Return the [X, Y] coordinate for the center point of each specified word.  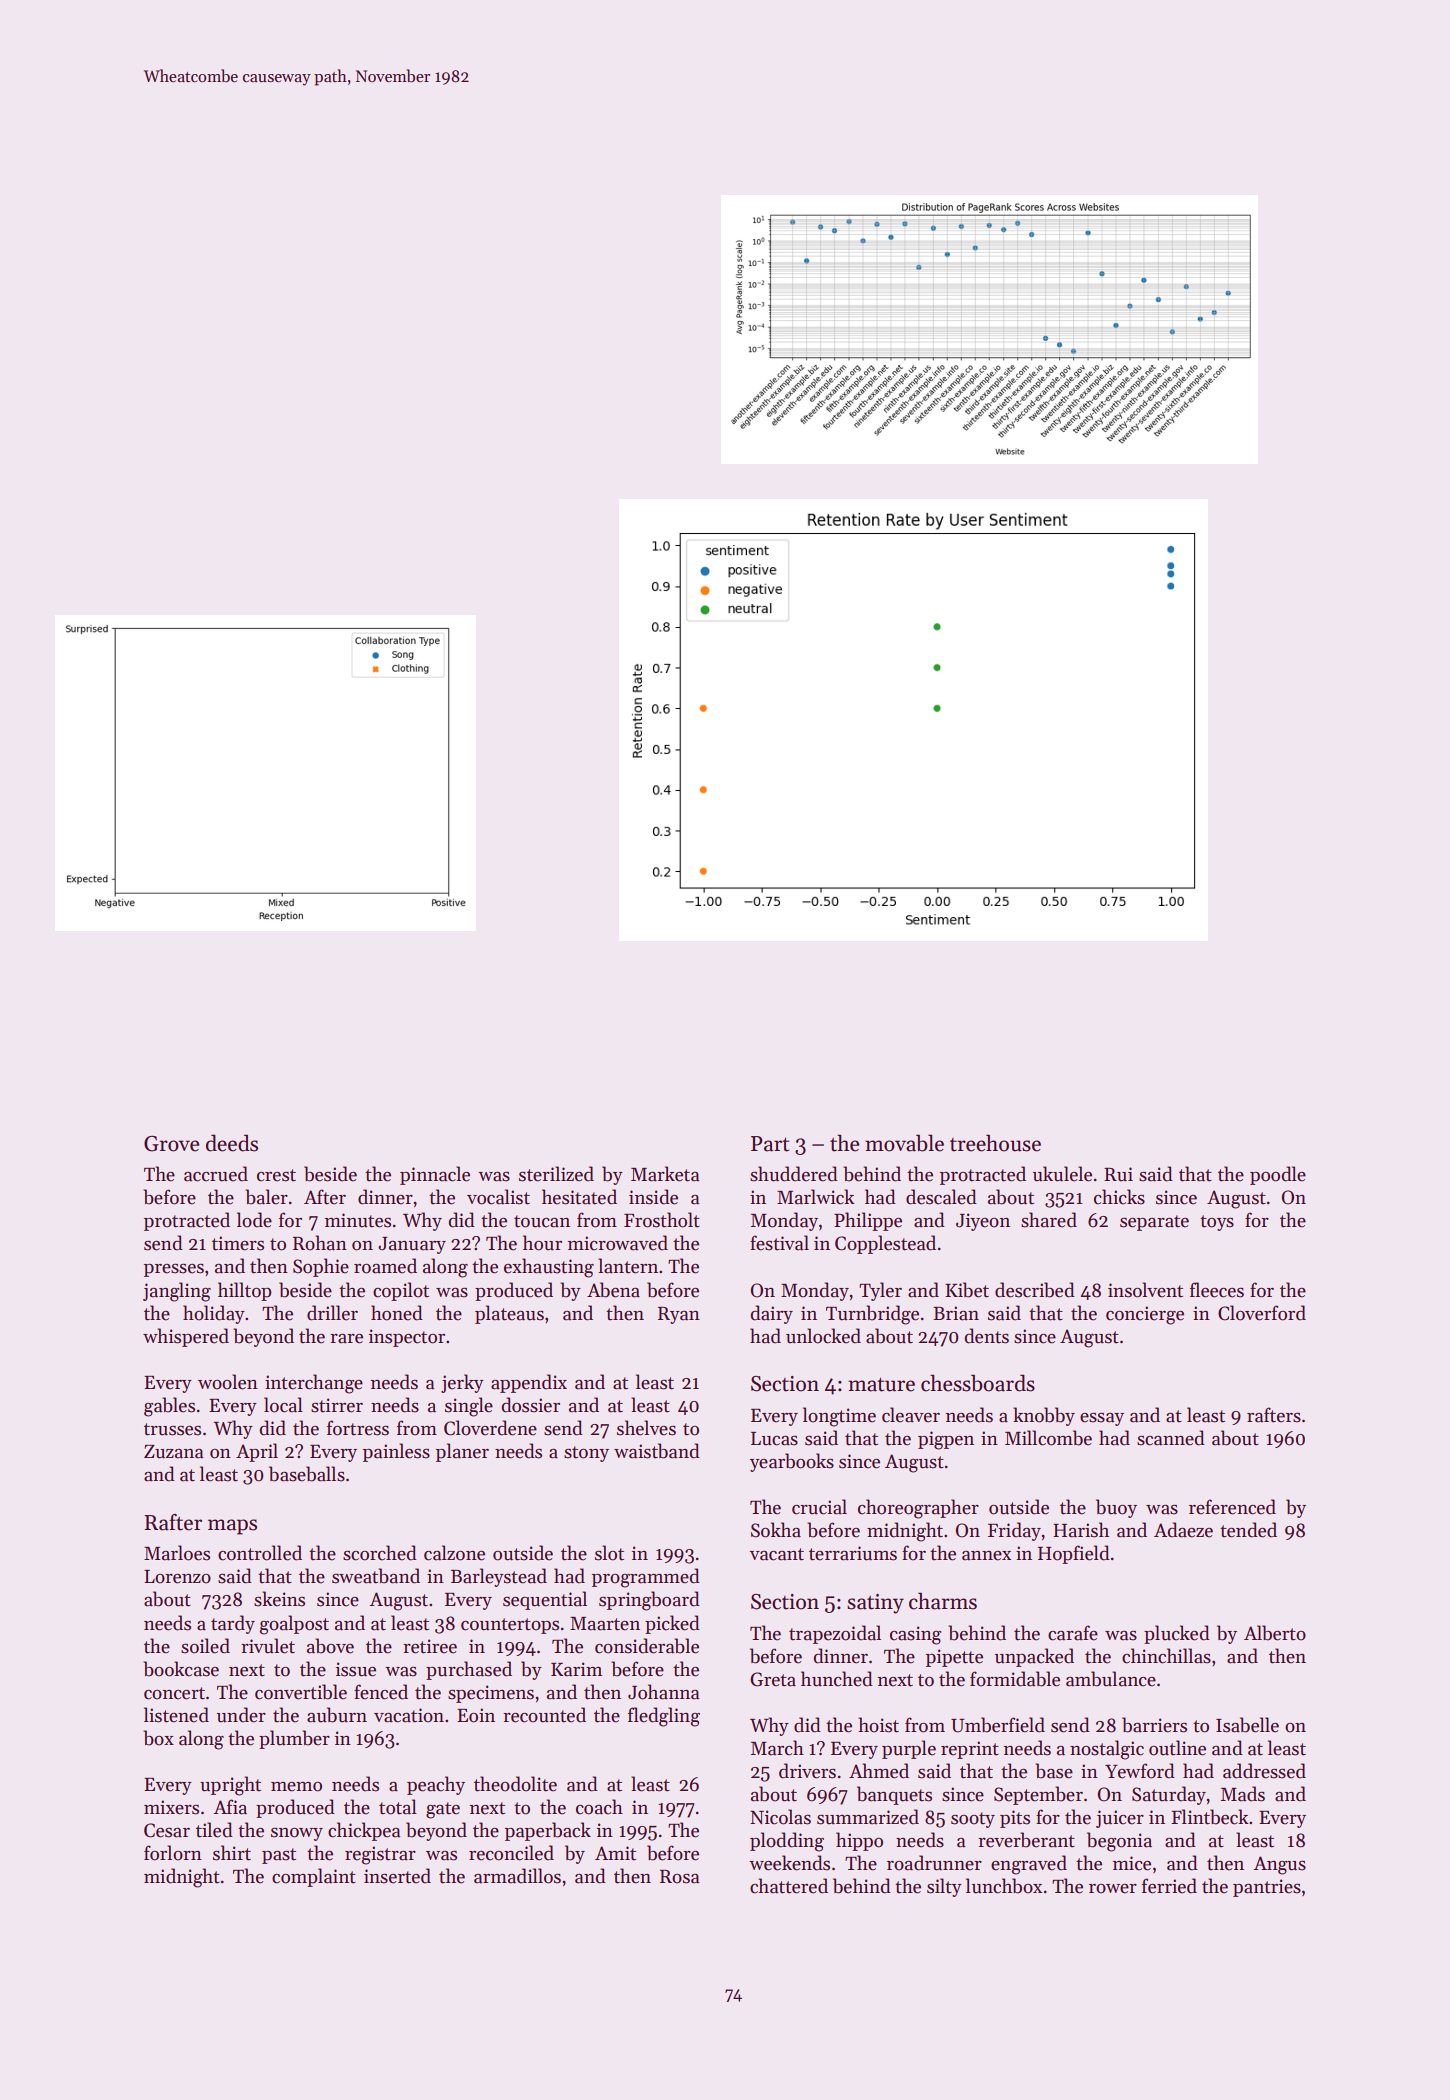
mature [881, 1384]
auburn [337, 1715]
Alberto [1275, 1633]
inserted [397, 1876]
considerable [647, 1646]
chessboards [978, 1383]
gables [169, 1407]
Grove [171, 1144]
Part [770, 1144]
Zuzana [174, 1452]
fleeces [1217, 1290]
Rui [1118, 1174]
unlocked [823, 1336]
